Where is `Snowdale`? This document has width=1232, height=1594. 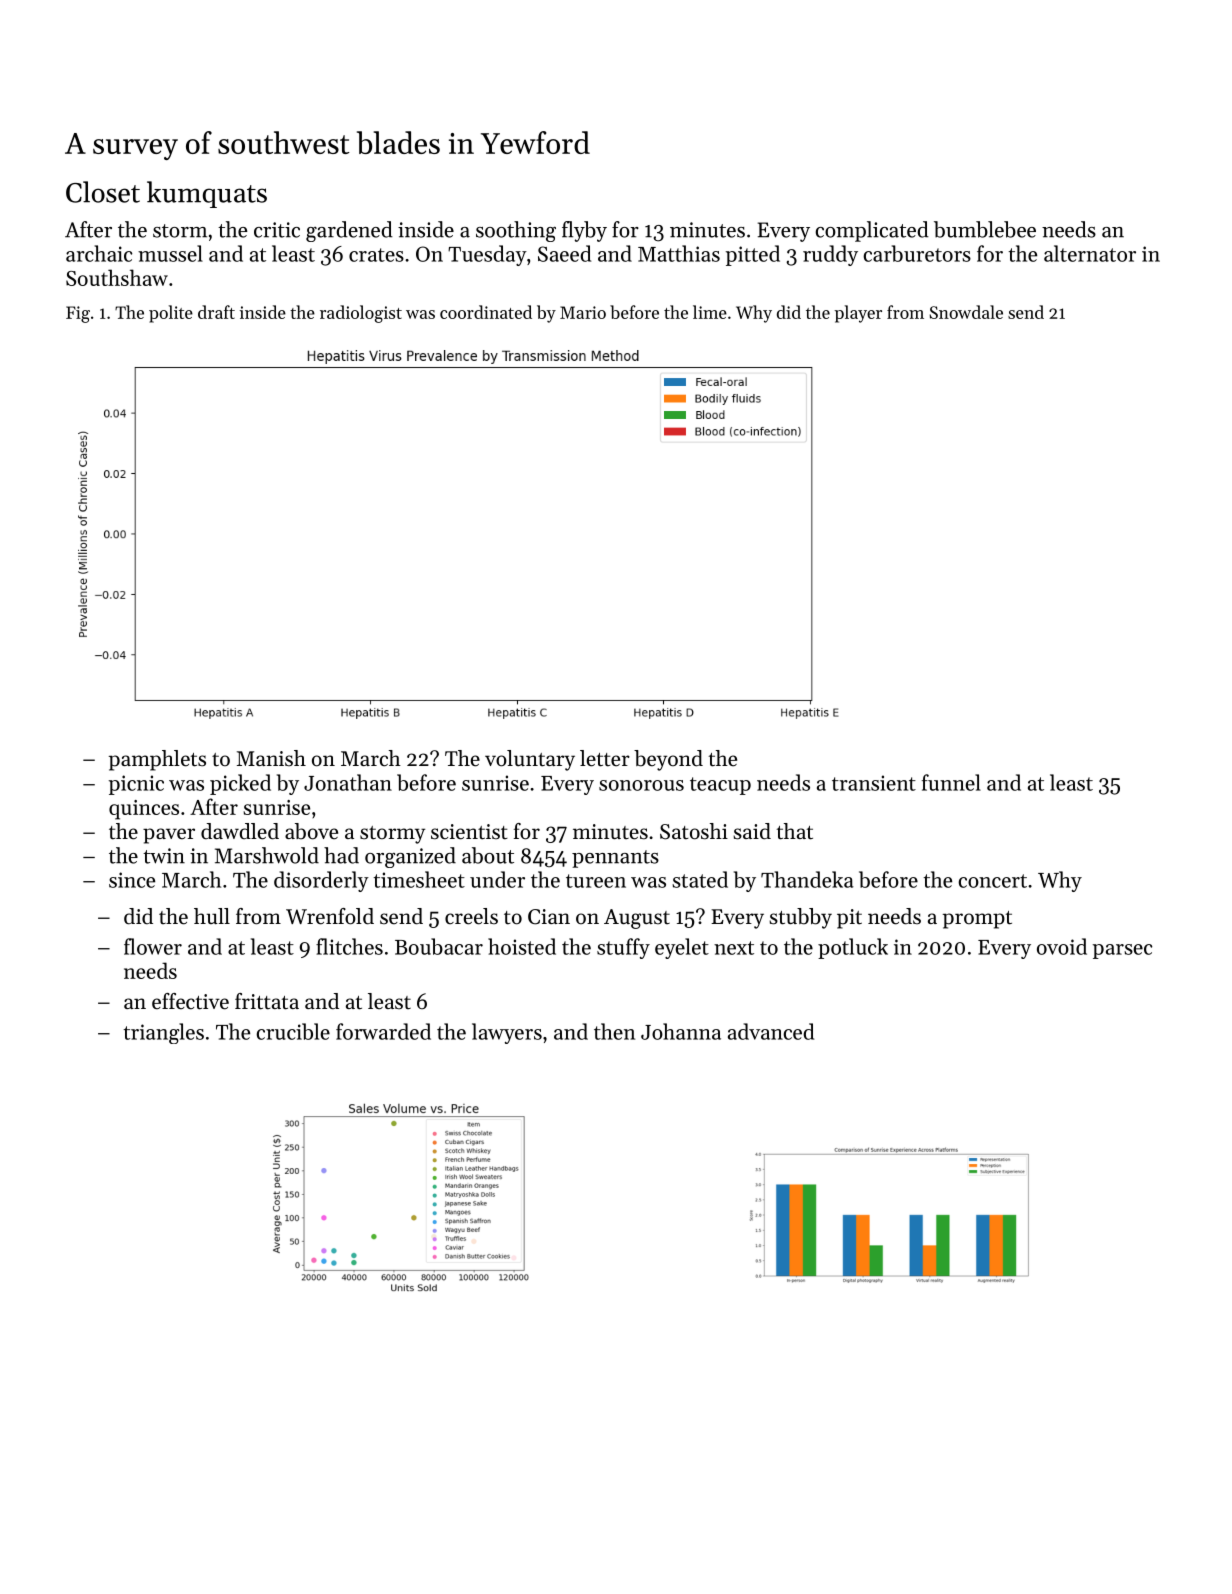 Snowdale is located at coordinates (966, 312).
